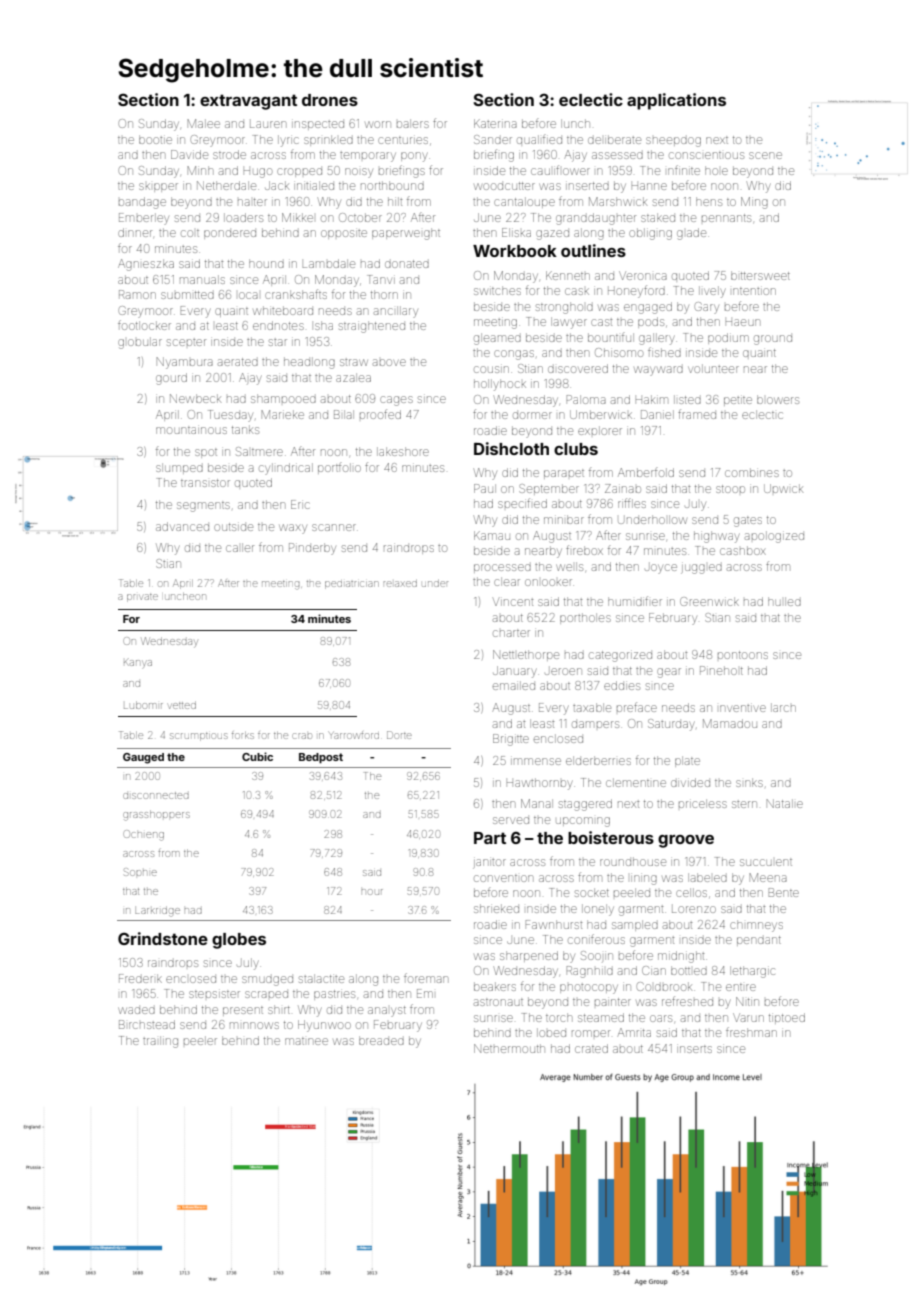  I want to click on bittersweet, so click(760, 275).
